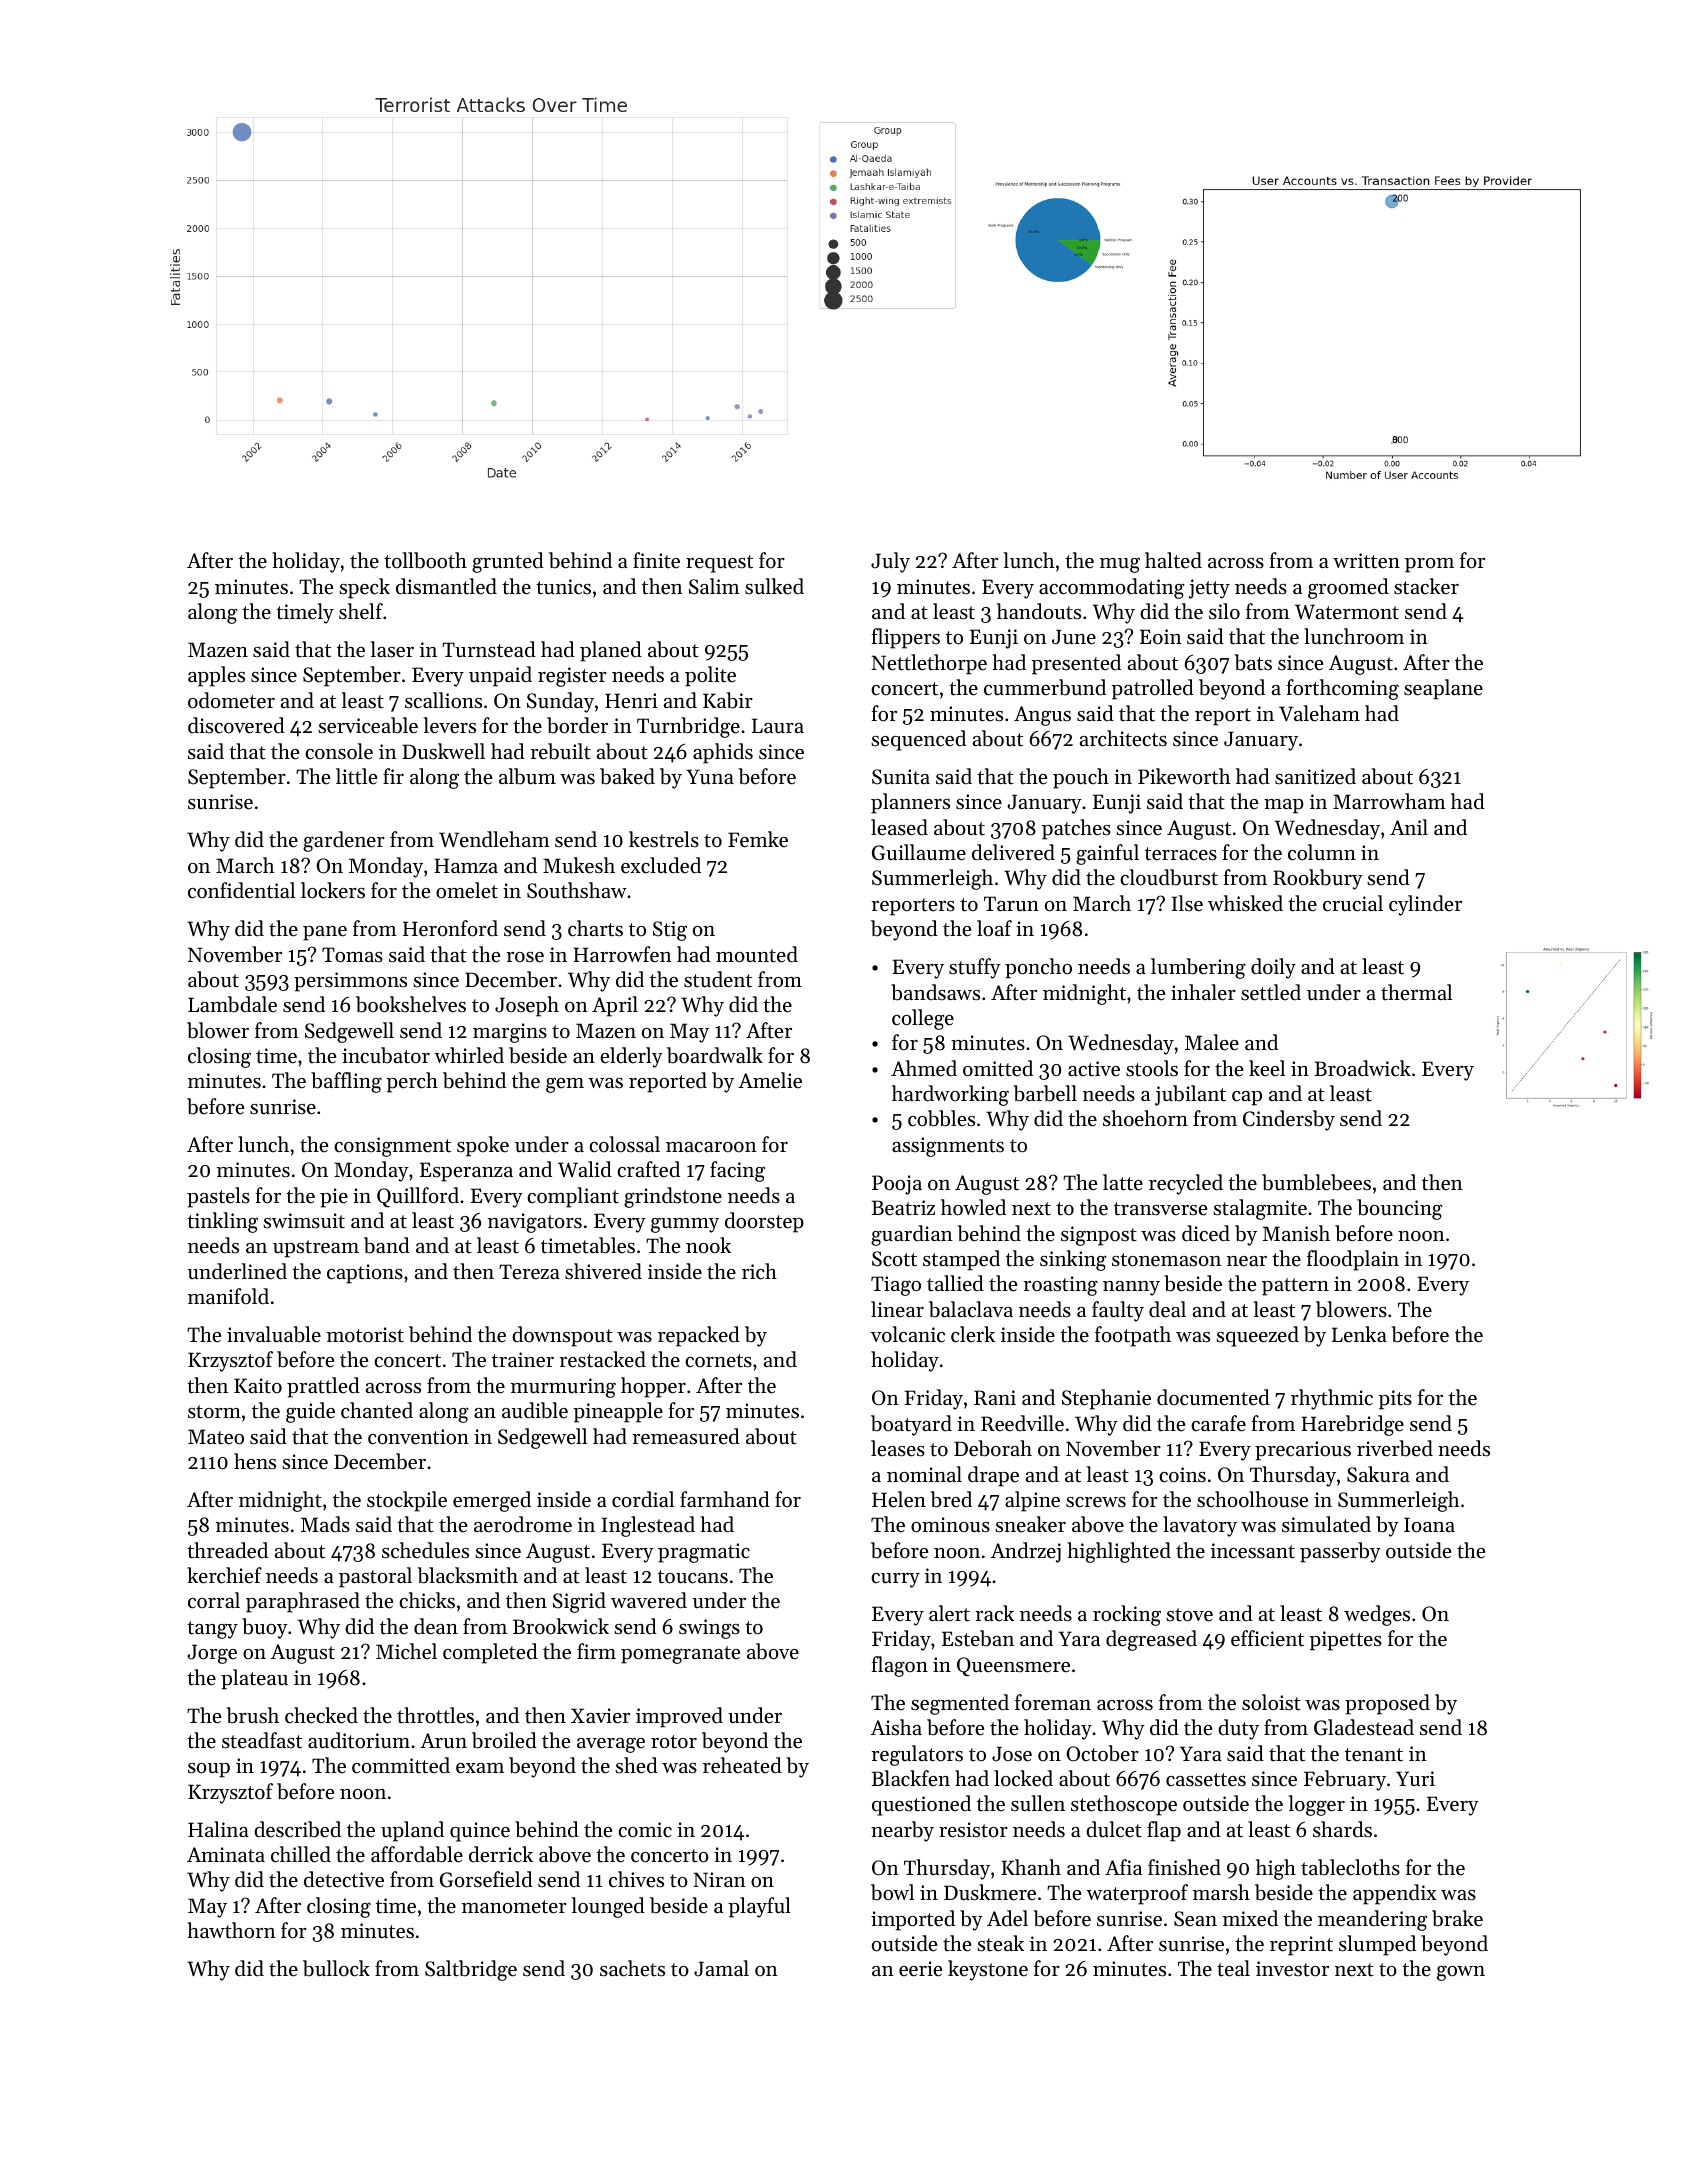  Describe the element at coordinates (1145, 1118) in the page. I see `shoehorn` at that location.
